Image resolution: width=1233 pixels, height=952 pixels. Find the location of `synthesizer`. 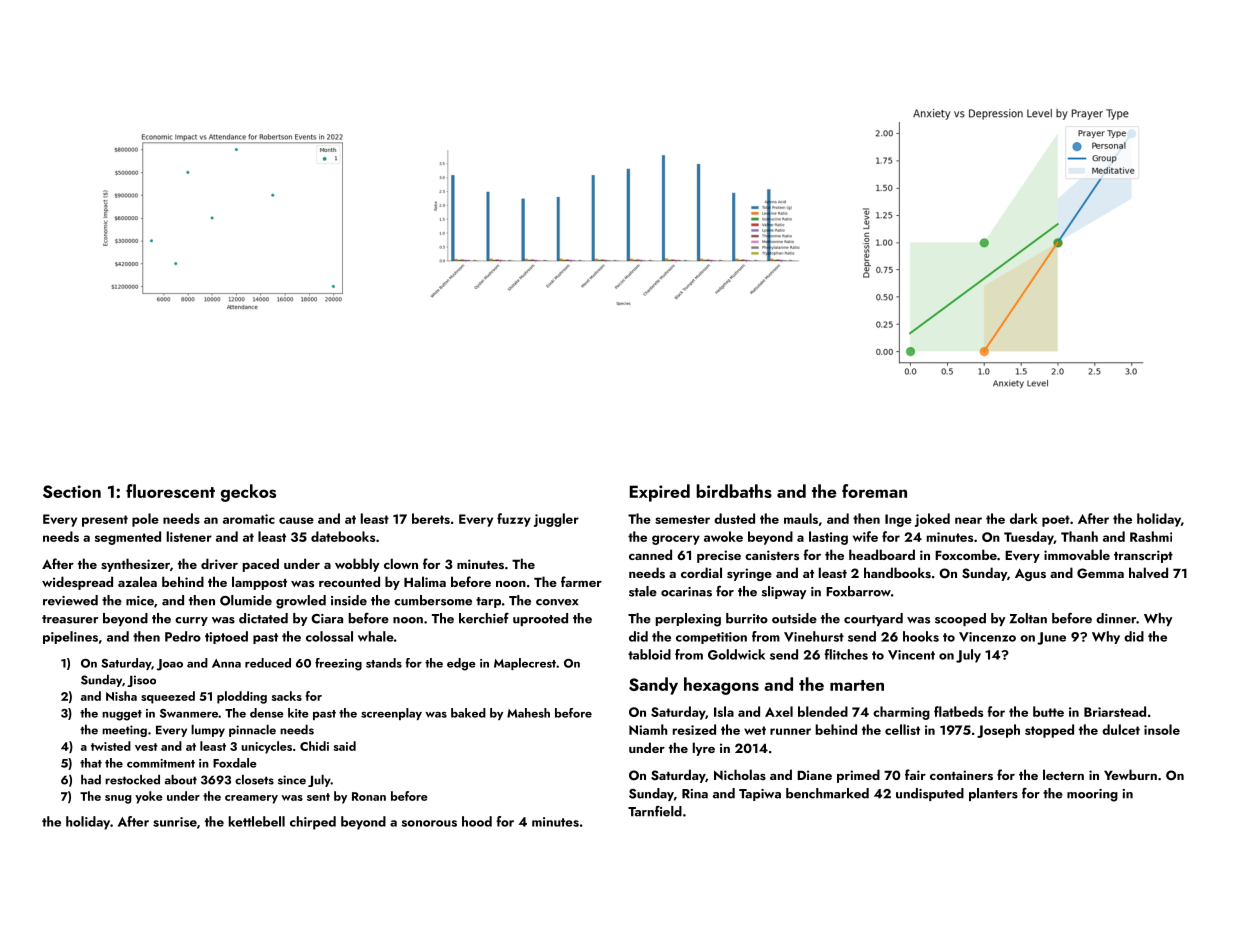

synthesizer is located at coordinates (135, 565).
